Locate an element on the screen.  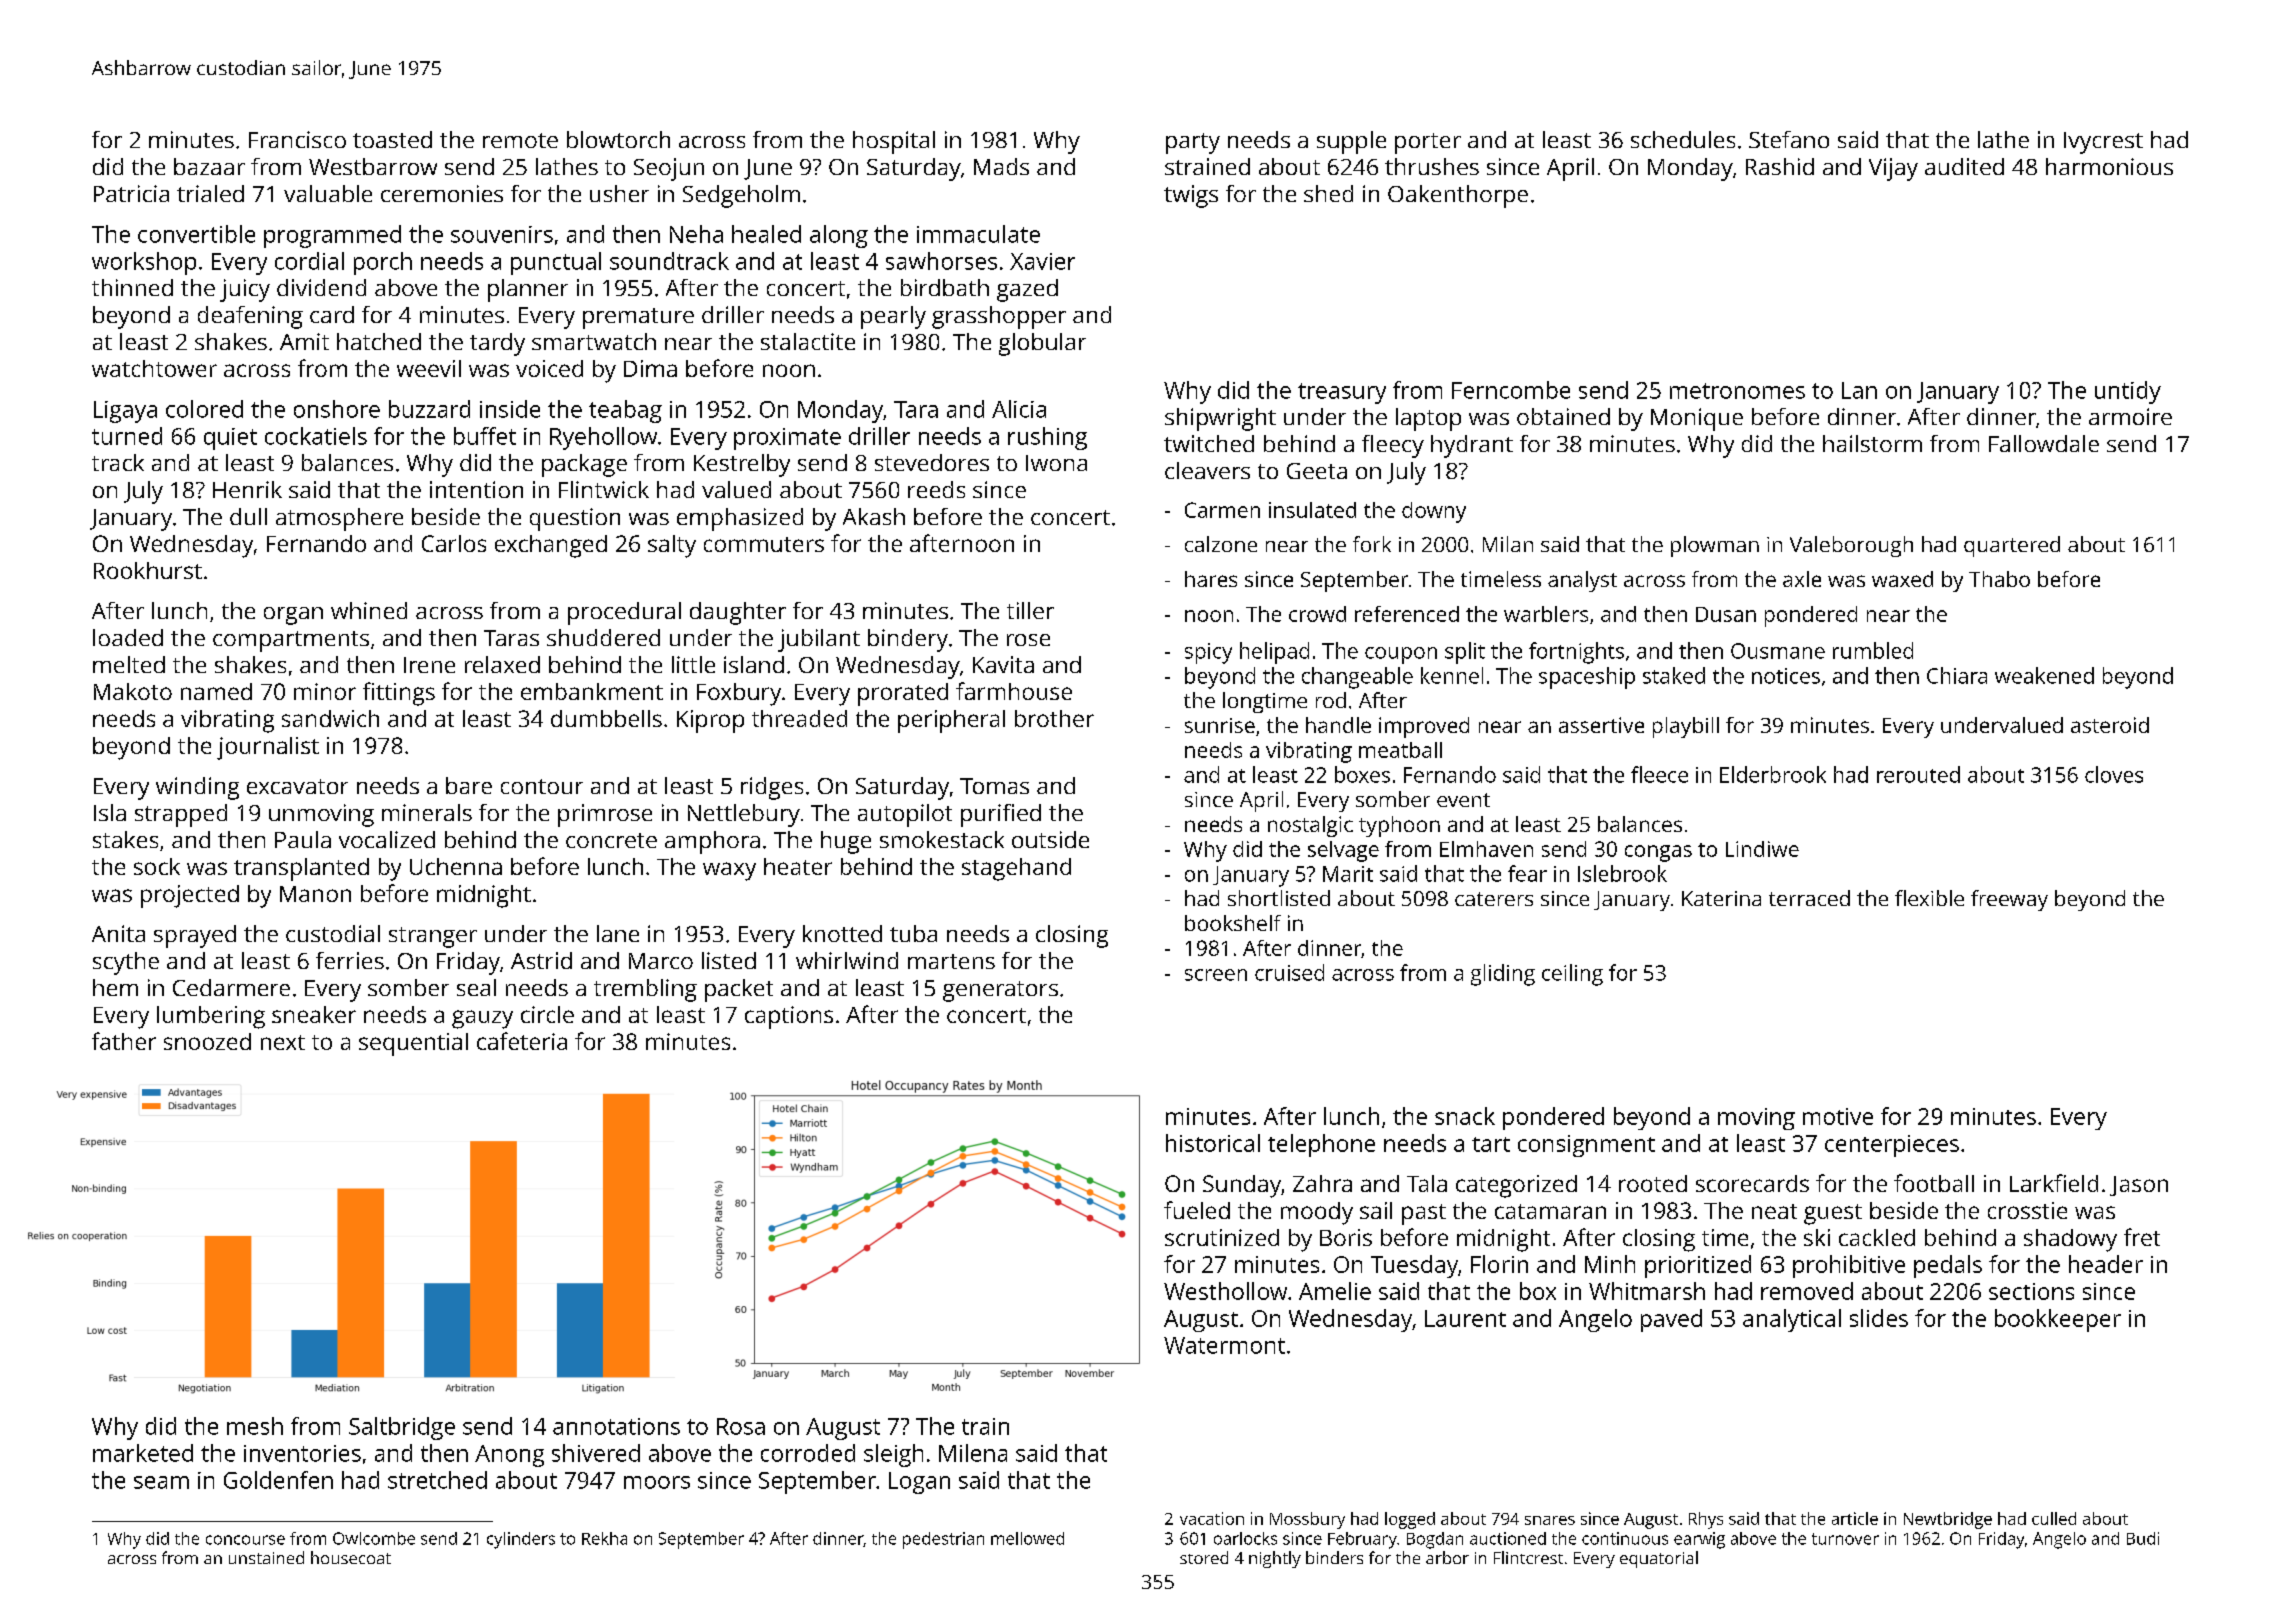
cafeteria is located at coordinates (522, 1041).
